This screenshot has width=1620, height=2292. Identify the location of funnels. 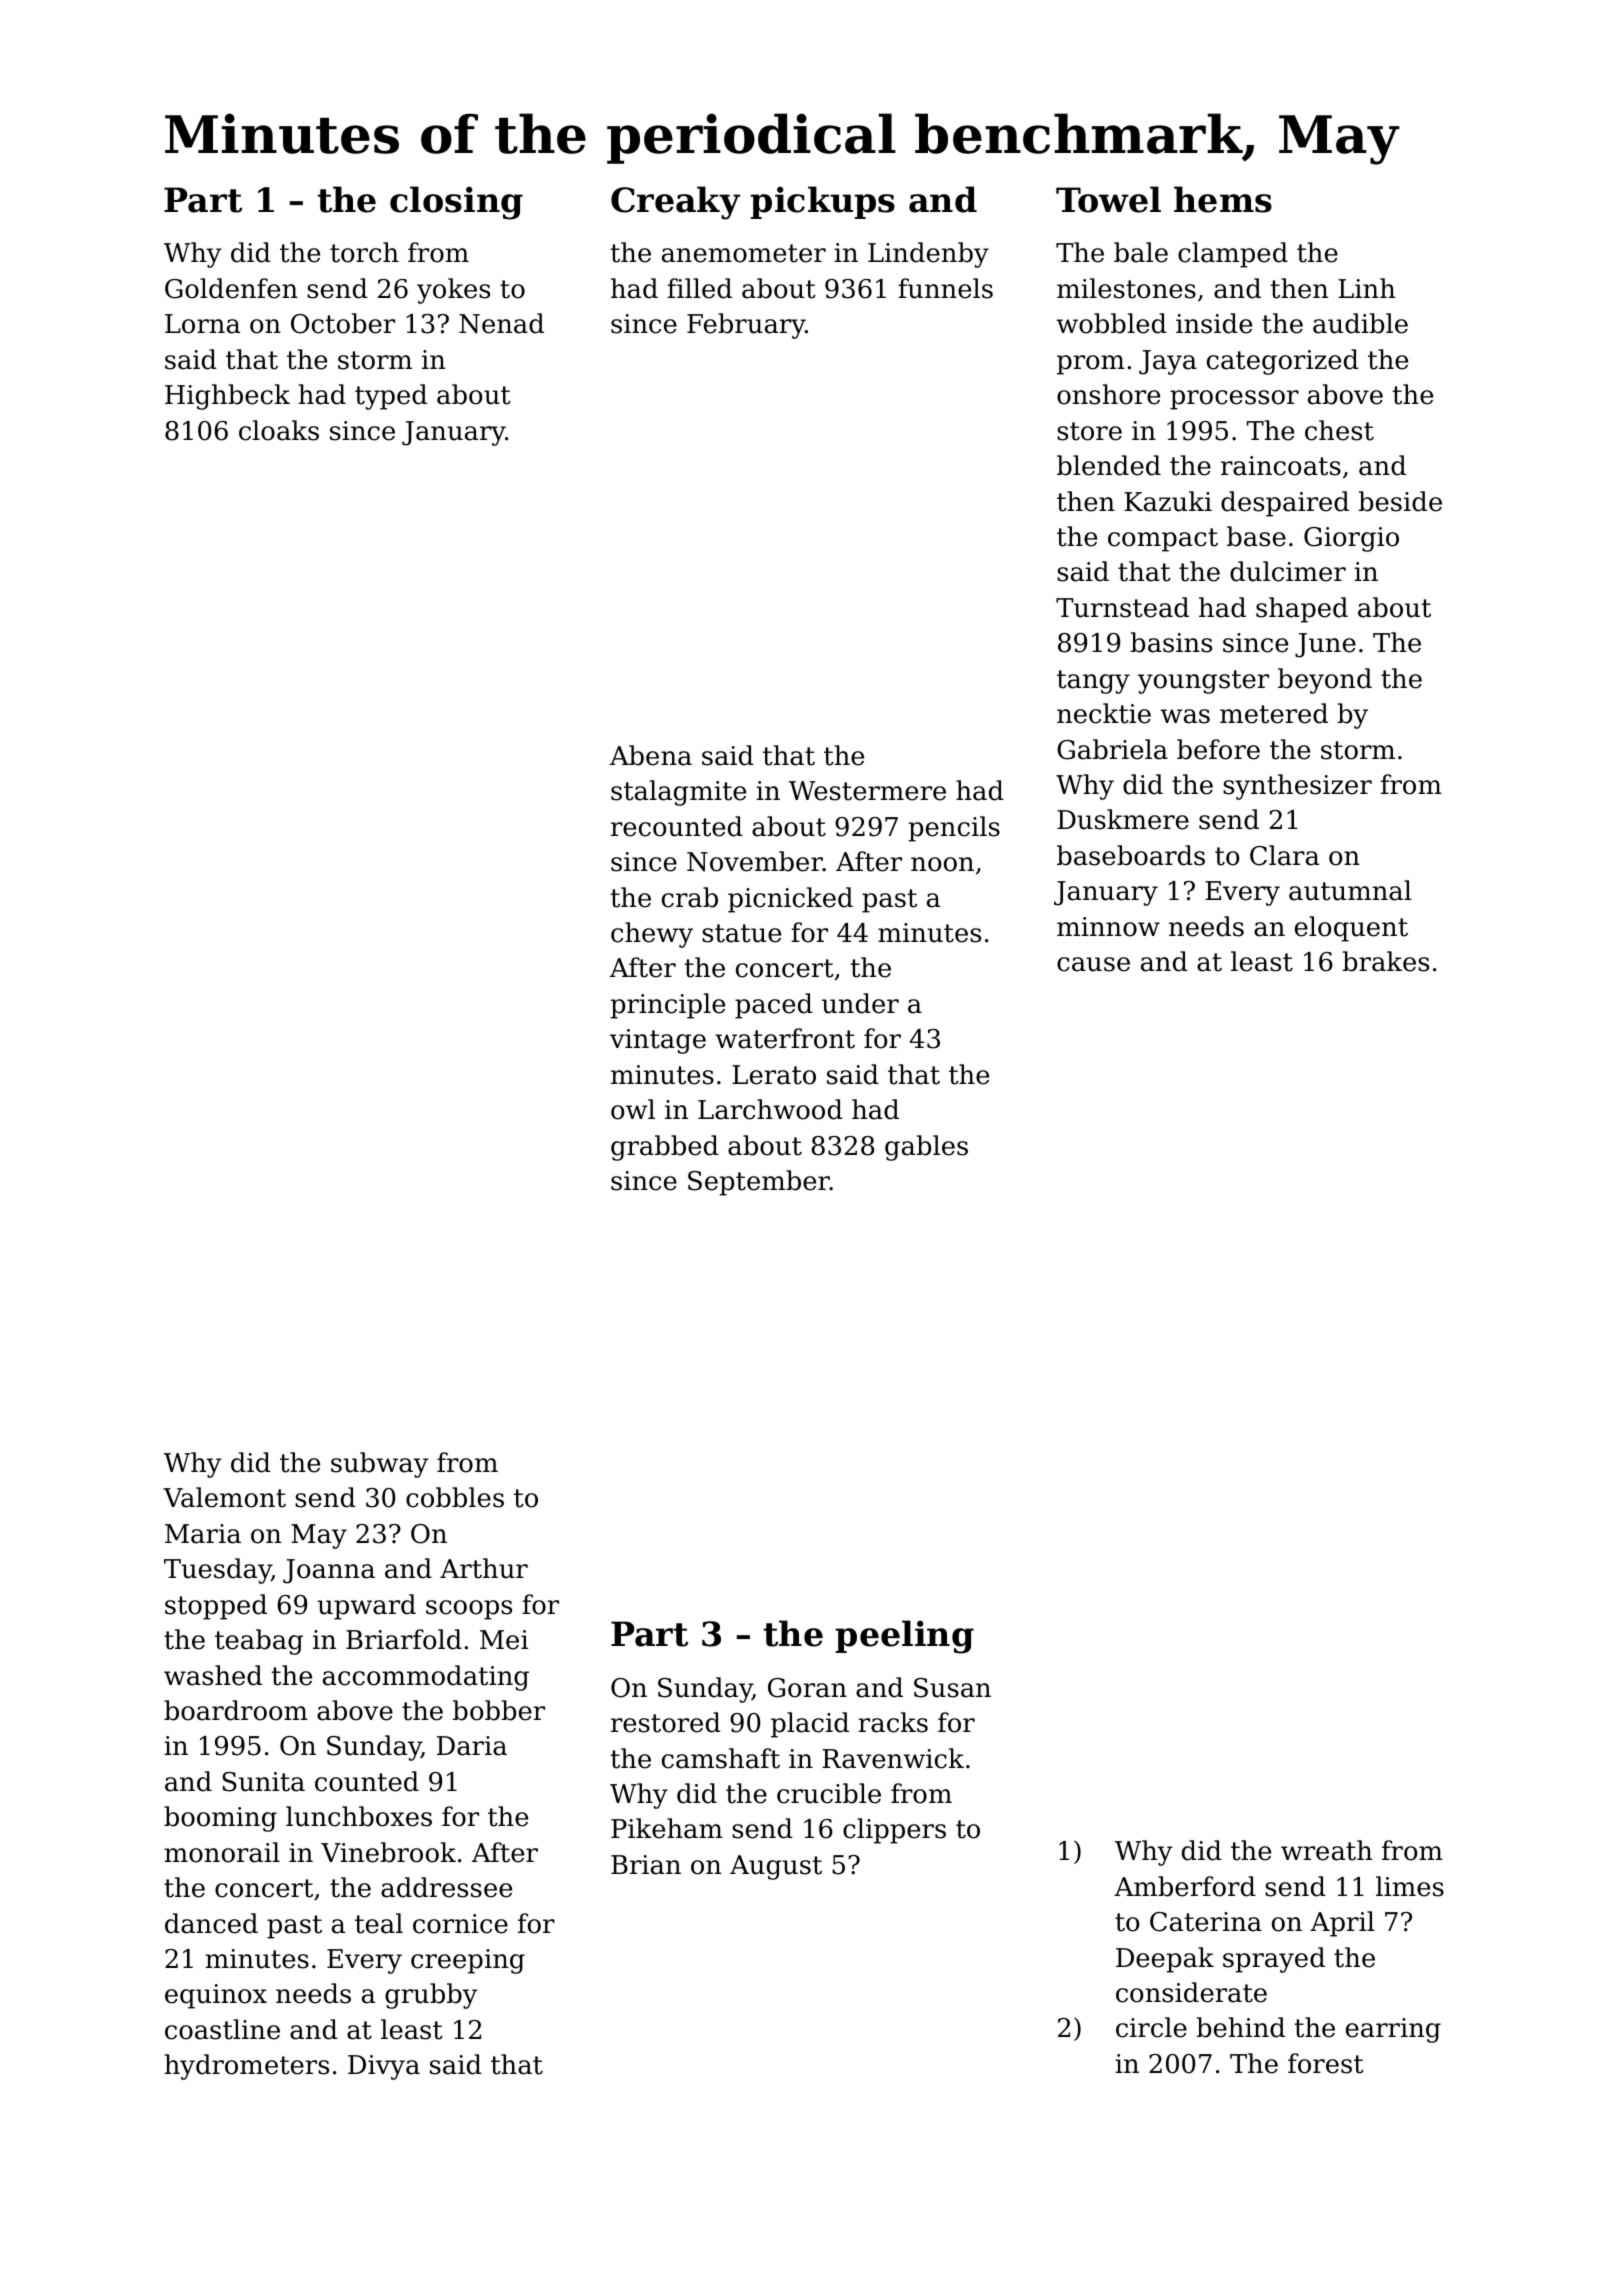
(945, 288).
